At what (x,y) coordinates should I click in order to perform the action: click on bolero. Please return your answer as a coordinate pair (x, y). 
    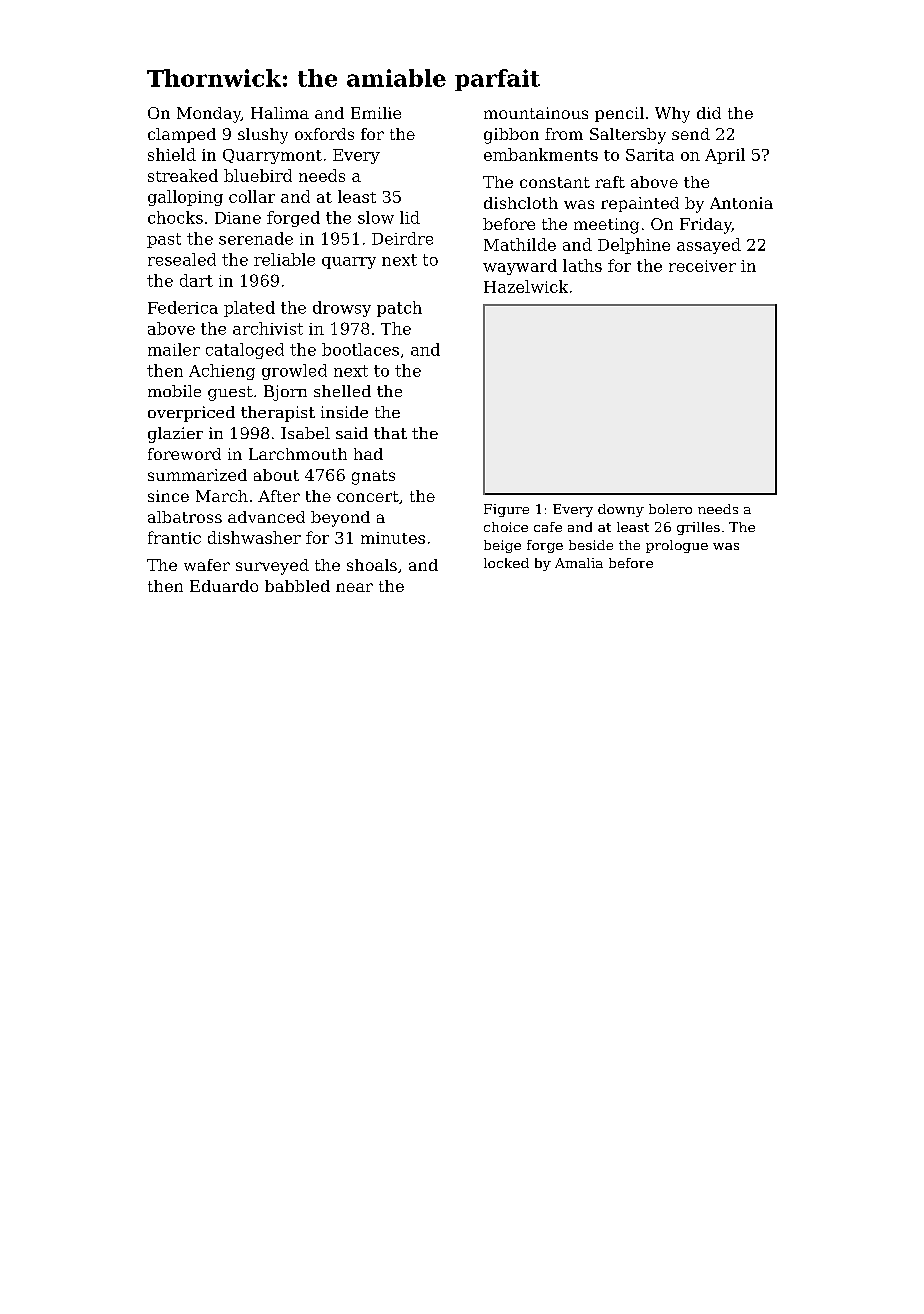
    Looking at the image, I should click on (670, 509).
